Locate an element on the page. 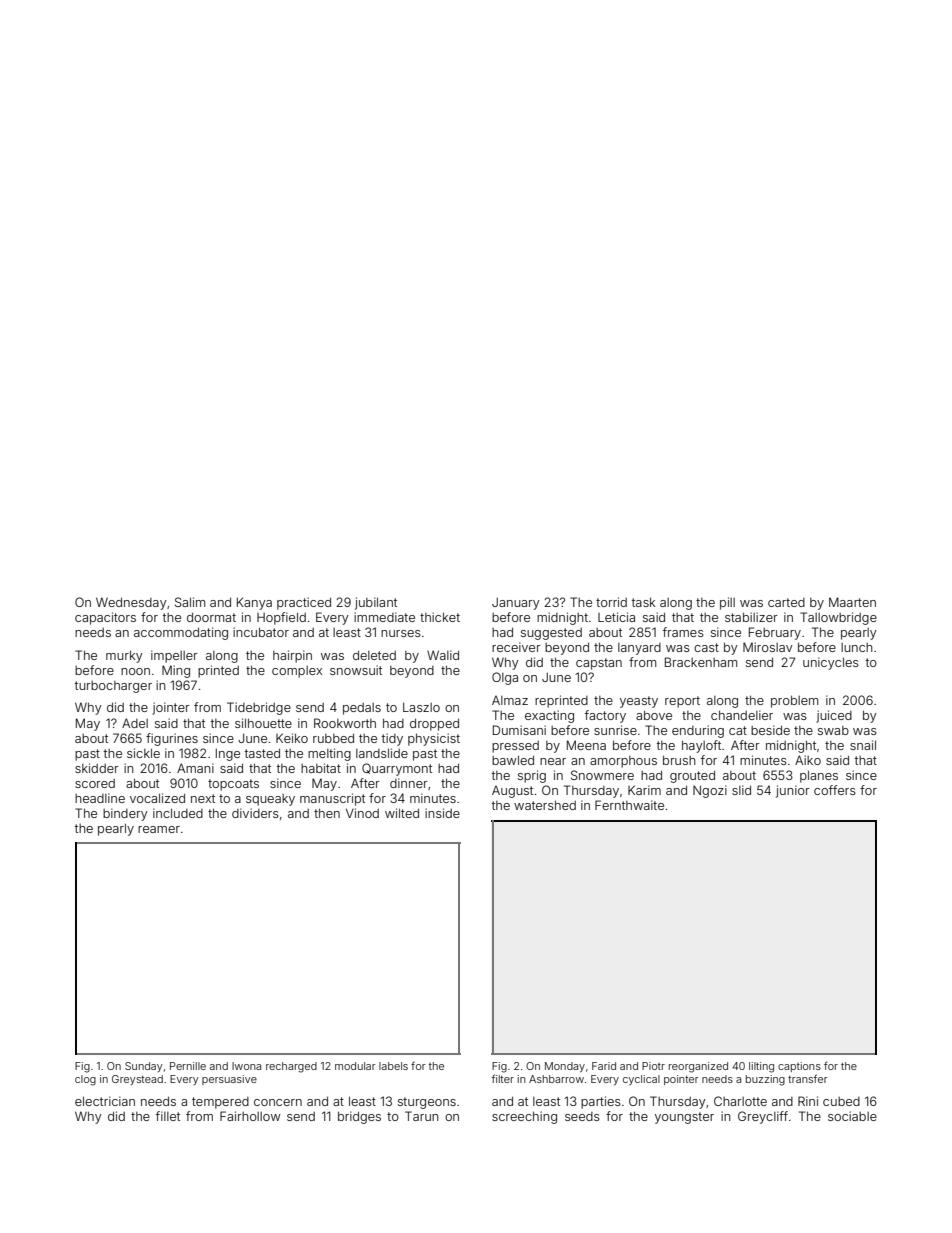 The image size is (952, 1233). junior is located at coordinates (793, 791).
